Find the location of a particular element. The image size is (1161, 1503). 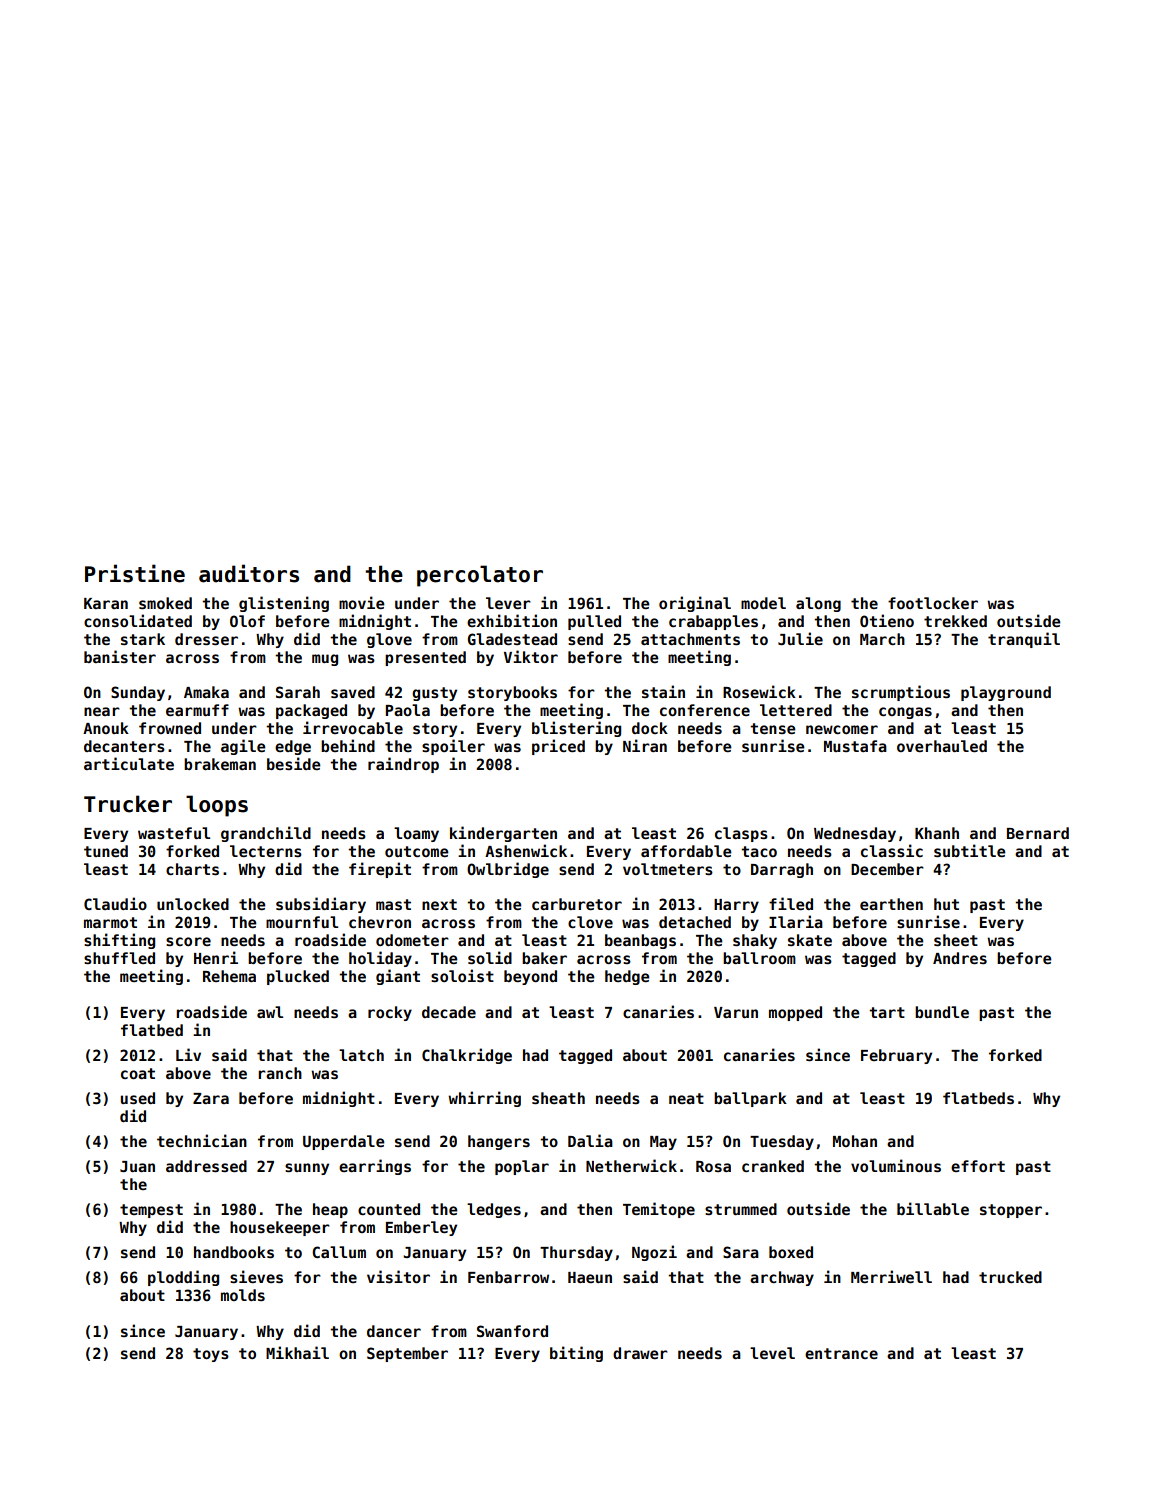

auditors is located at coordinates (249, 573).
